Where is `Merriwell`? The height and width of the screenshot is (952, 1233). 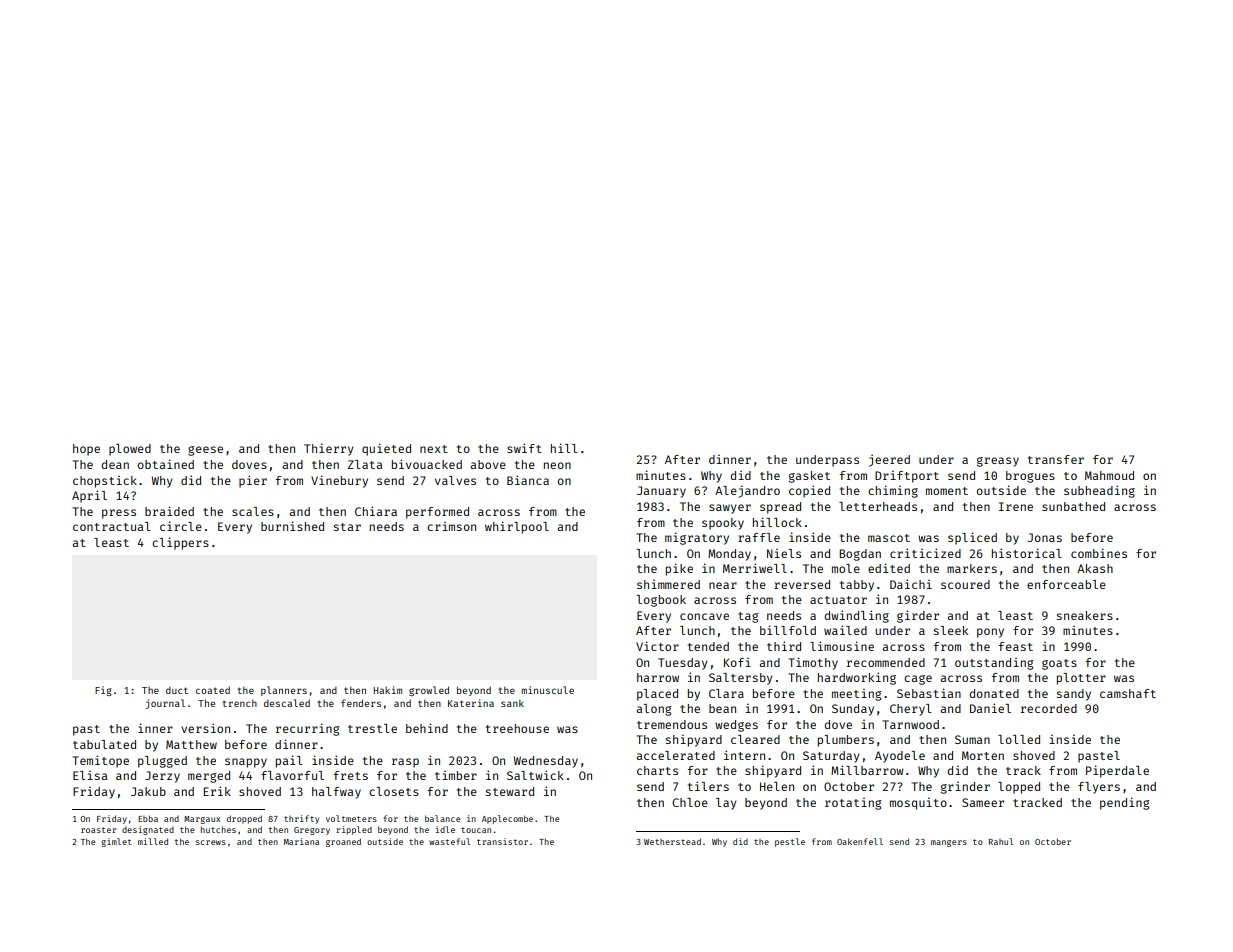 Merriwell is located at coordinates (755, 568).
